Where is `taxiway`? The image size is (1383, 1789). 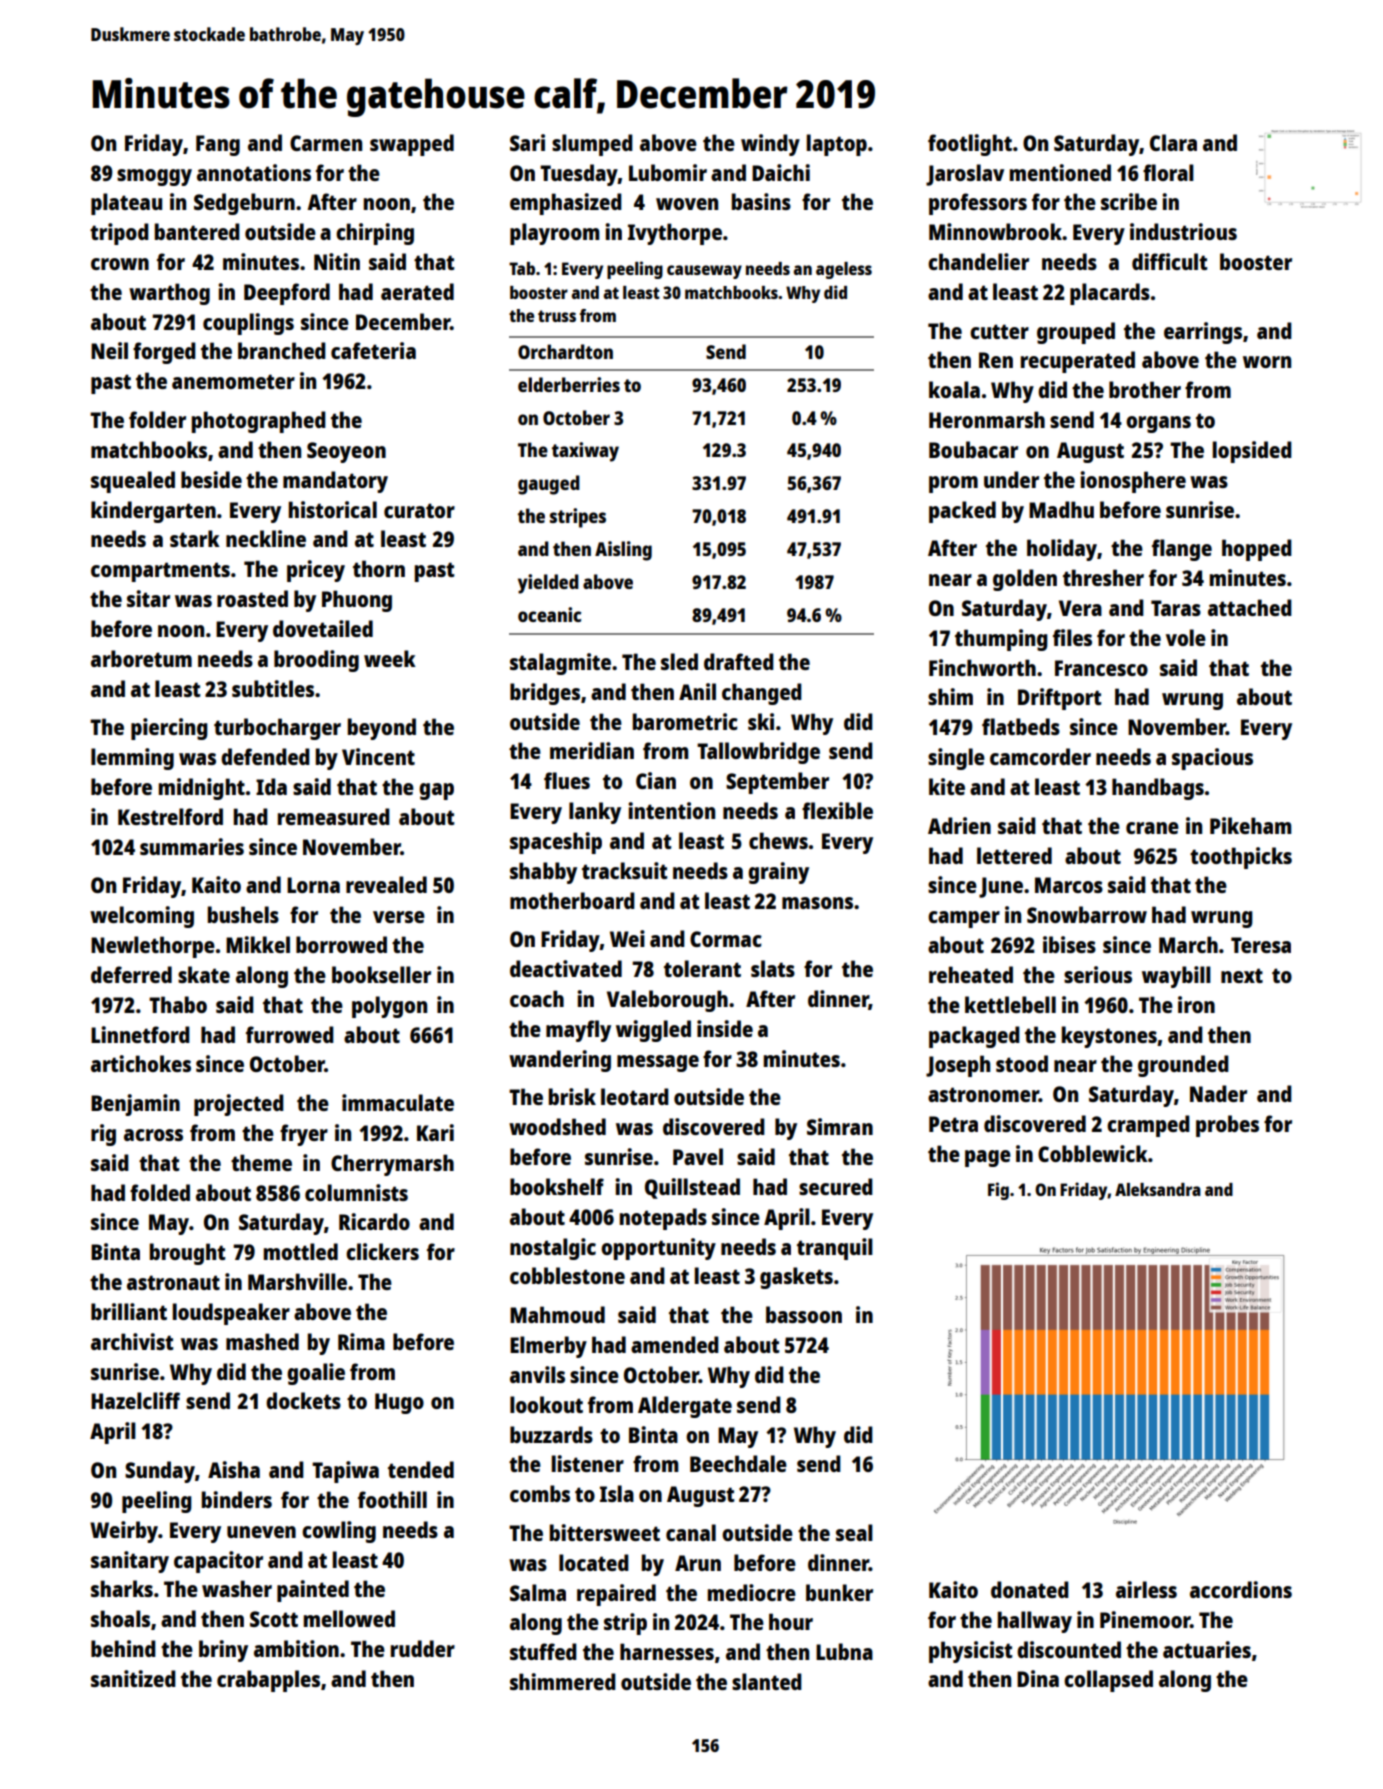 taxiway is located at coordinates (585, 452).
